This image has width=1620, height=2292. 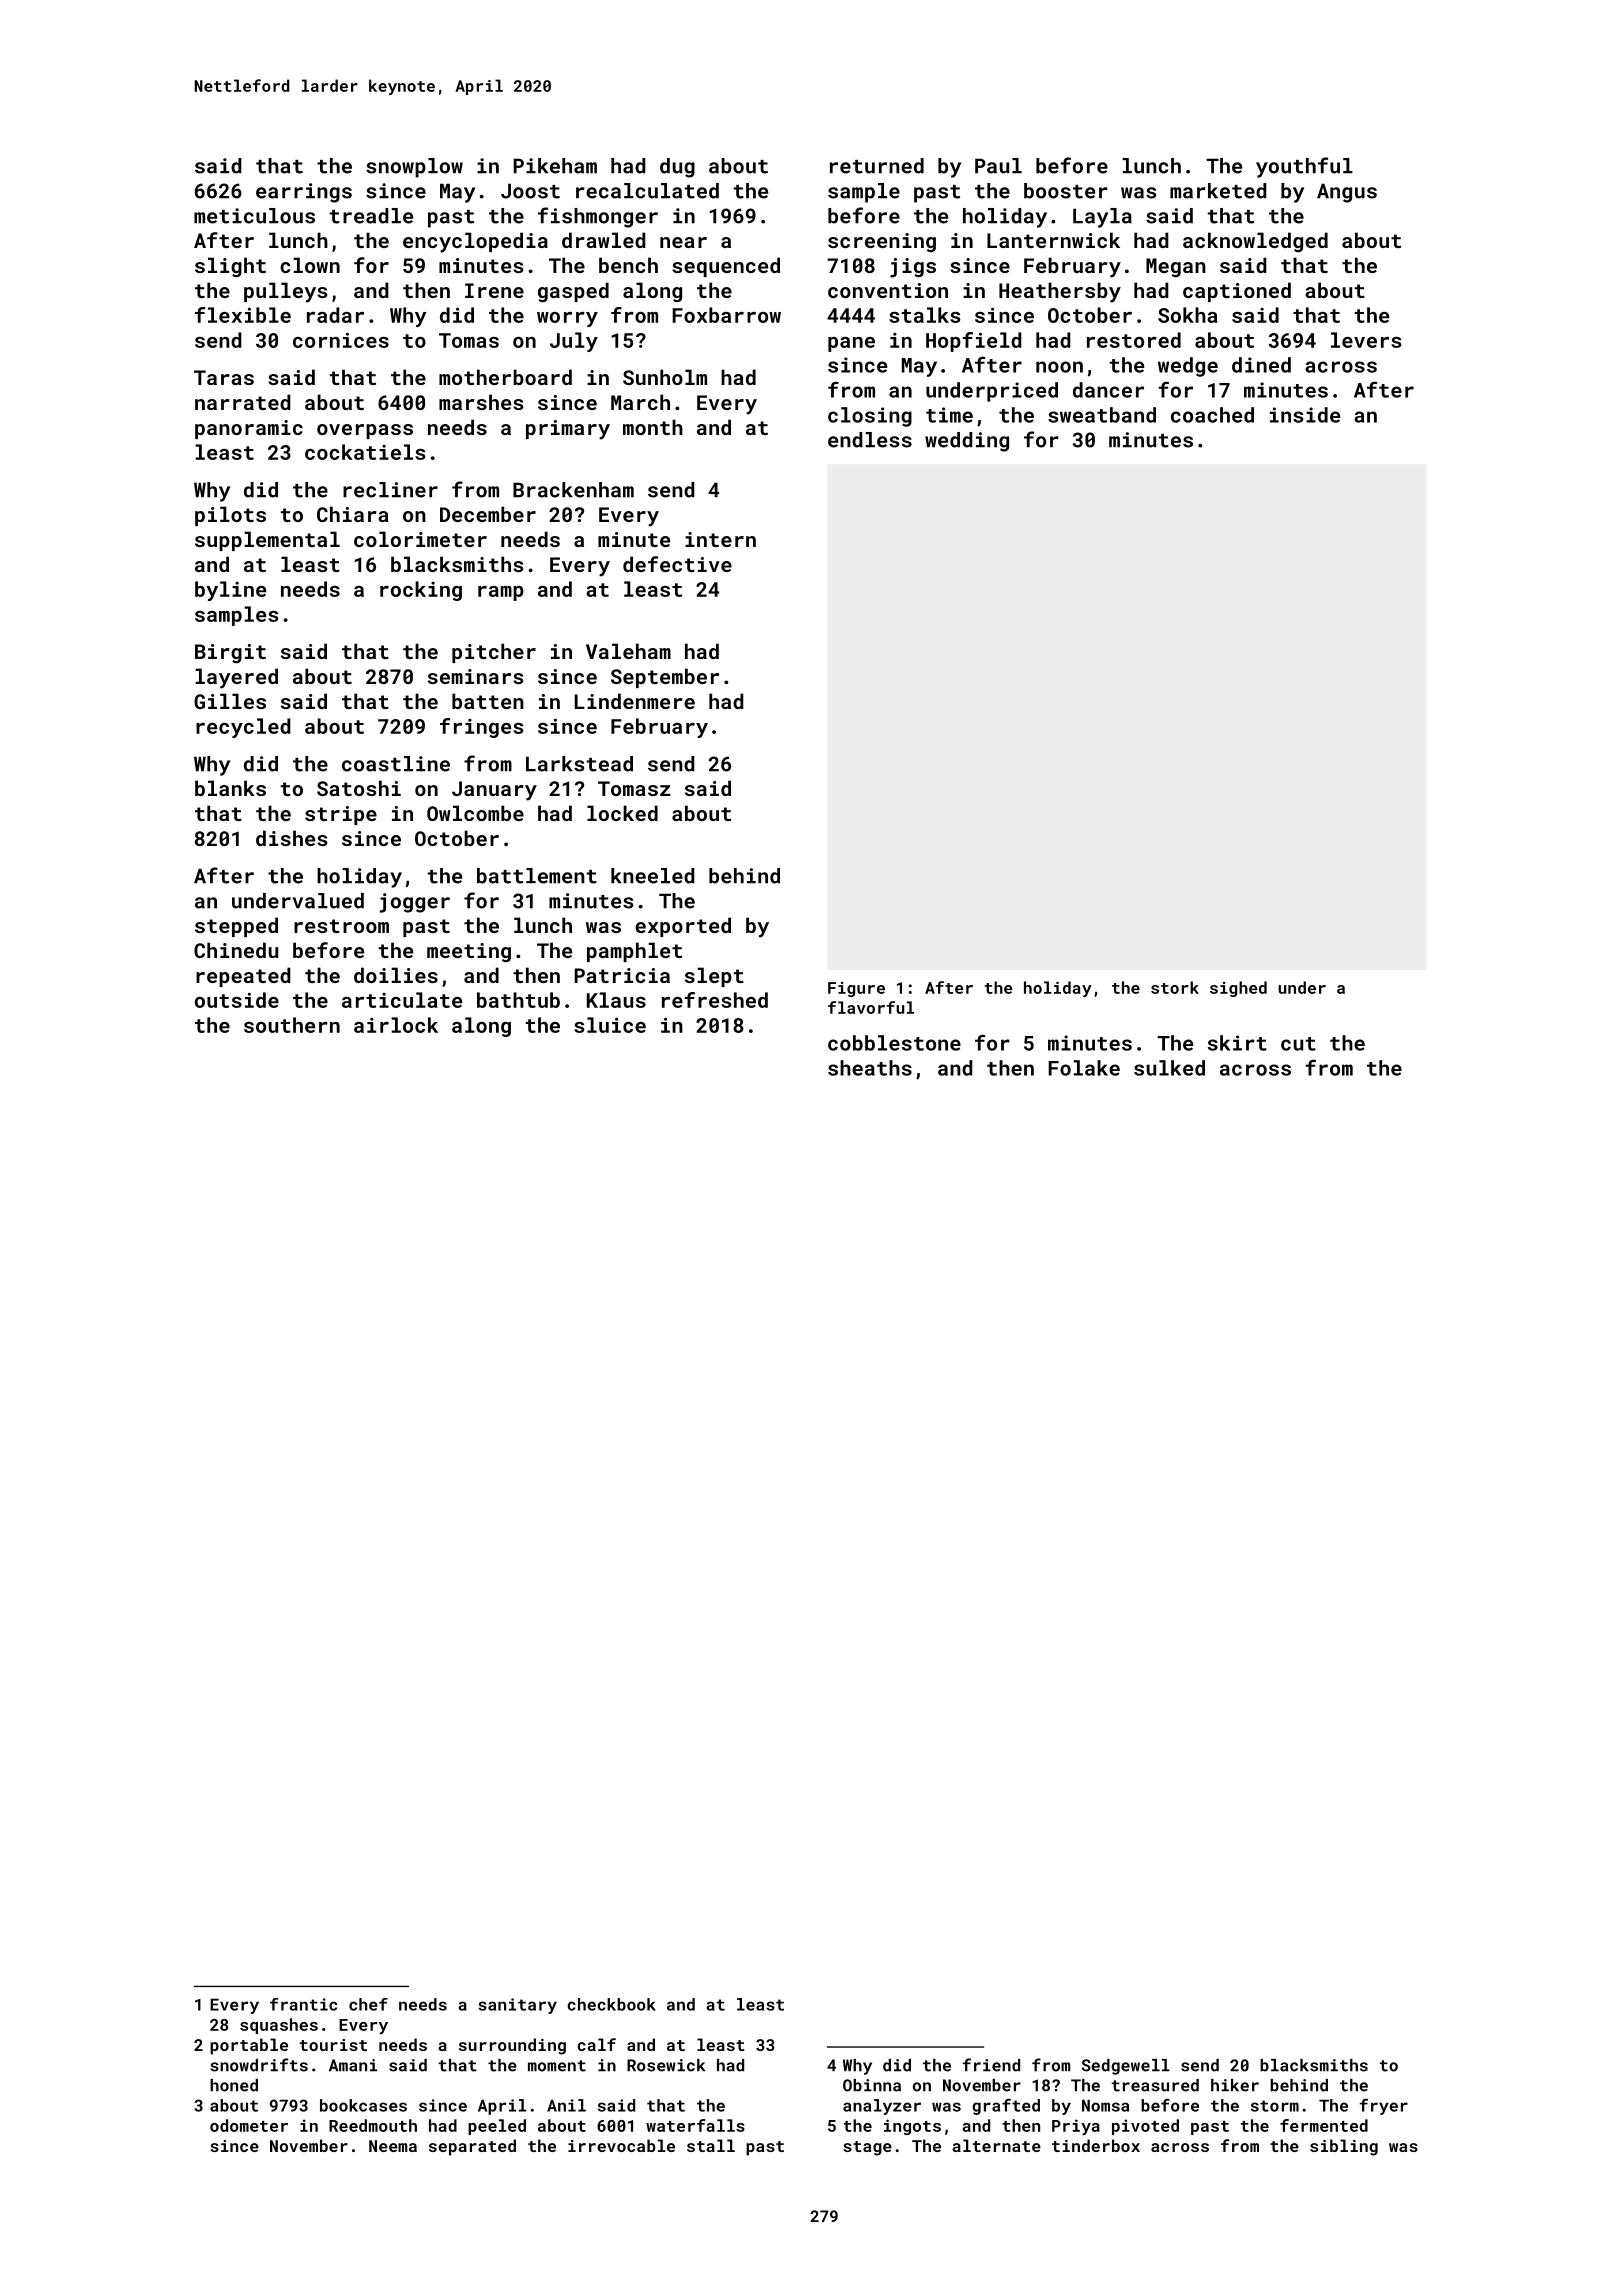 I want to click on booster, so click(x=1066, y=191).
